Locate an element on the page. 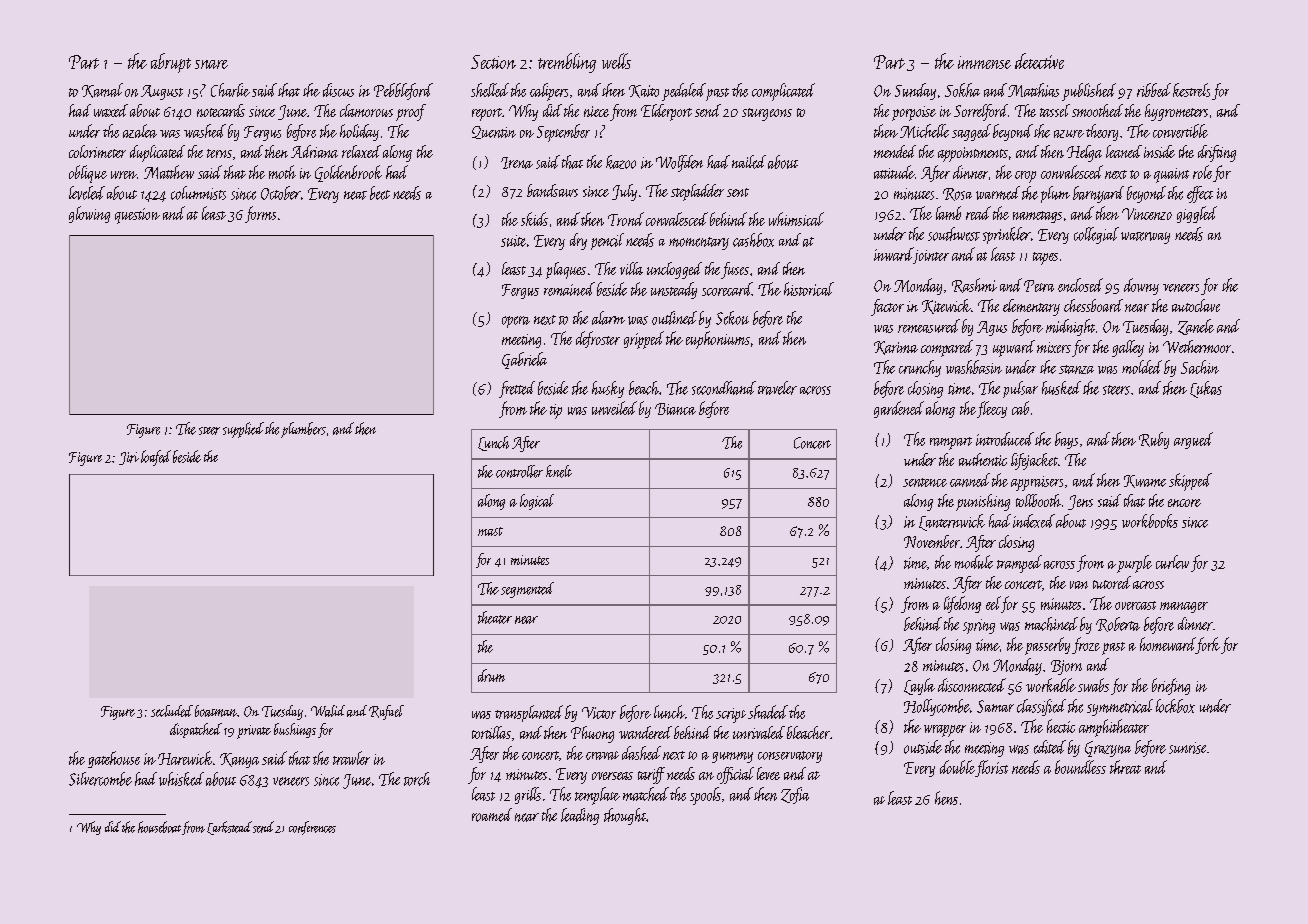 Image resolution: width=1308 pixels, height=924 pixels. thought is located at coordinates (625, 816).
